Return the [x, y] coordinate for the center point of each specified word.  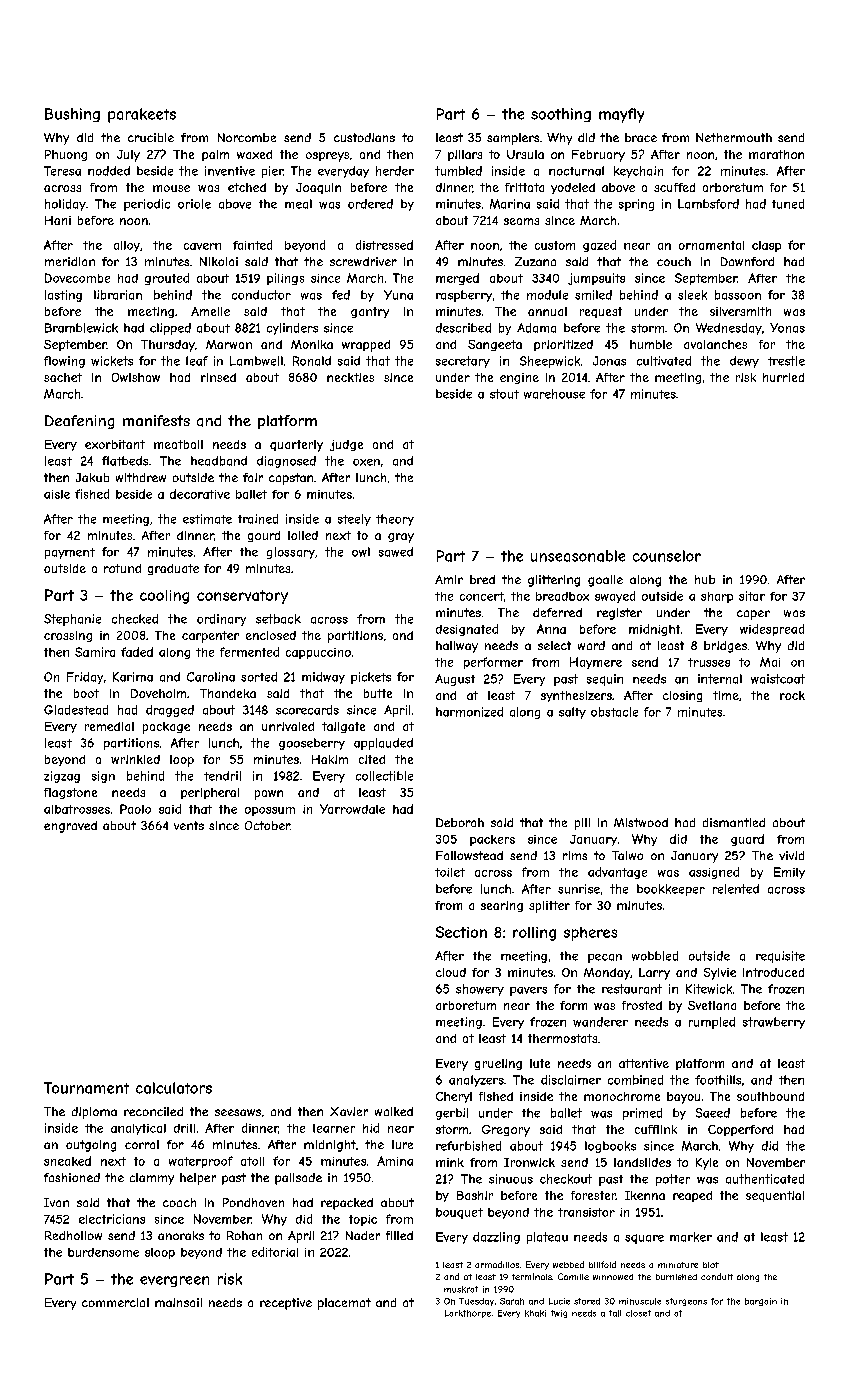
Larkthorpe [468, 1314]
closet [638, 1313]
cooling [164, 597]
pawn [269, 795]
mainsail [178, 1302]
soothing [561, 115]
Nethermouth [734, 137]
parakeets [142, 115]
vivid [791, 855]
